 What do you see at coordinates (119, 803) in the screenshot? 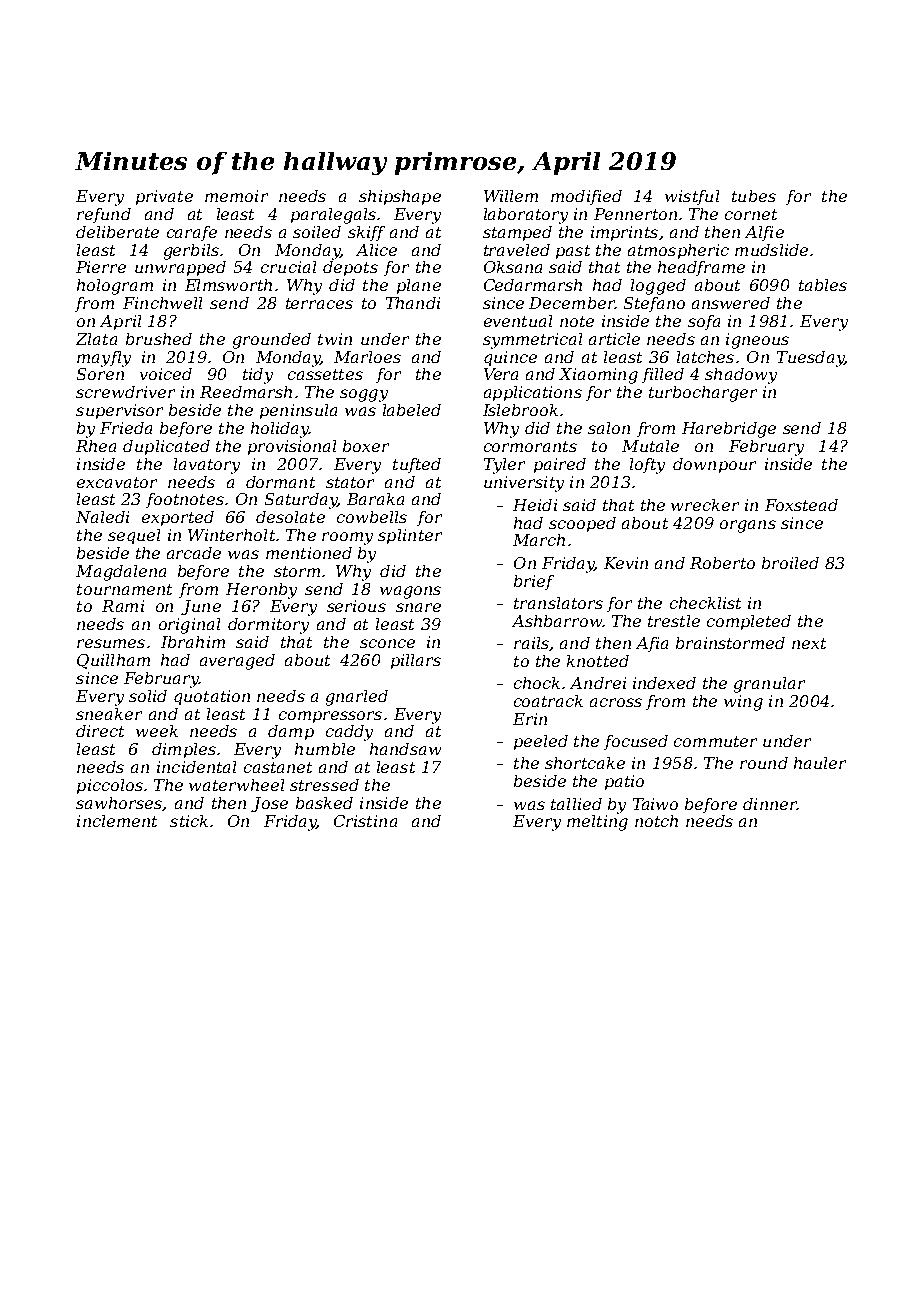
I see `sawhorses` at bounding box center [119, 803].
